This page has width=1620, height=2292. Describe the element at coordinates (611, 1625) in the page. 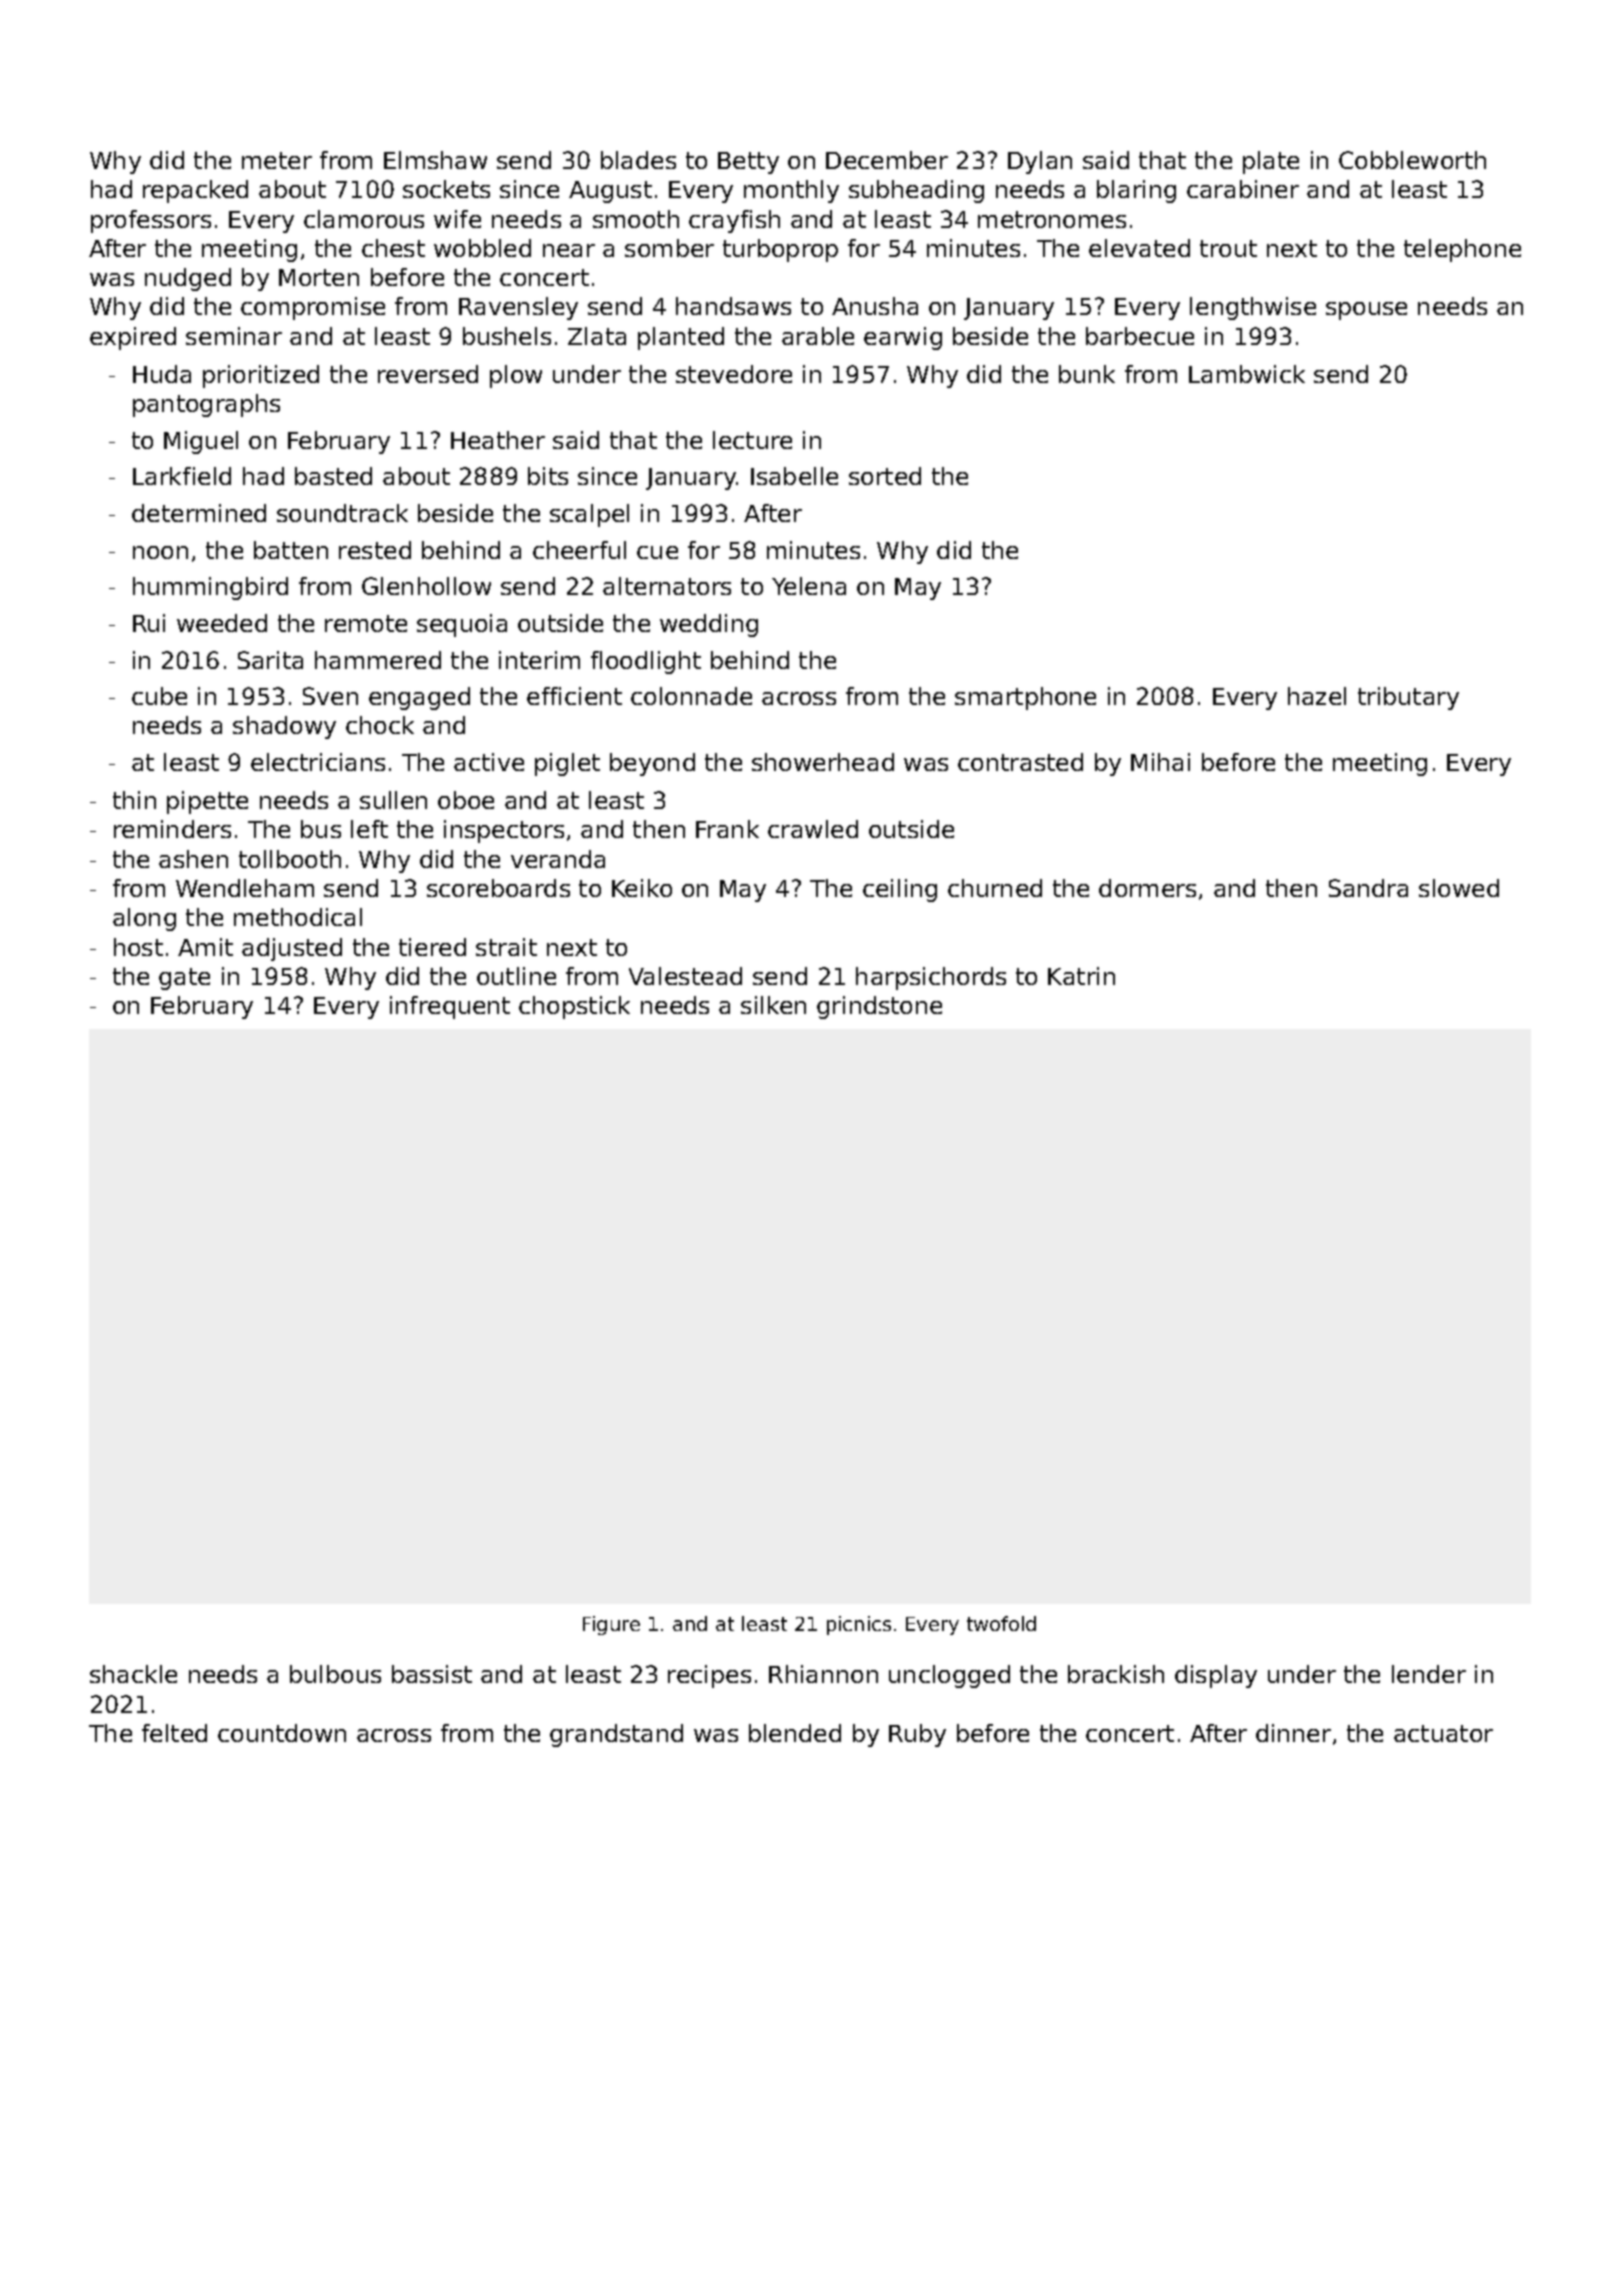

I see `Figure` at that location.
